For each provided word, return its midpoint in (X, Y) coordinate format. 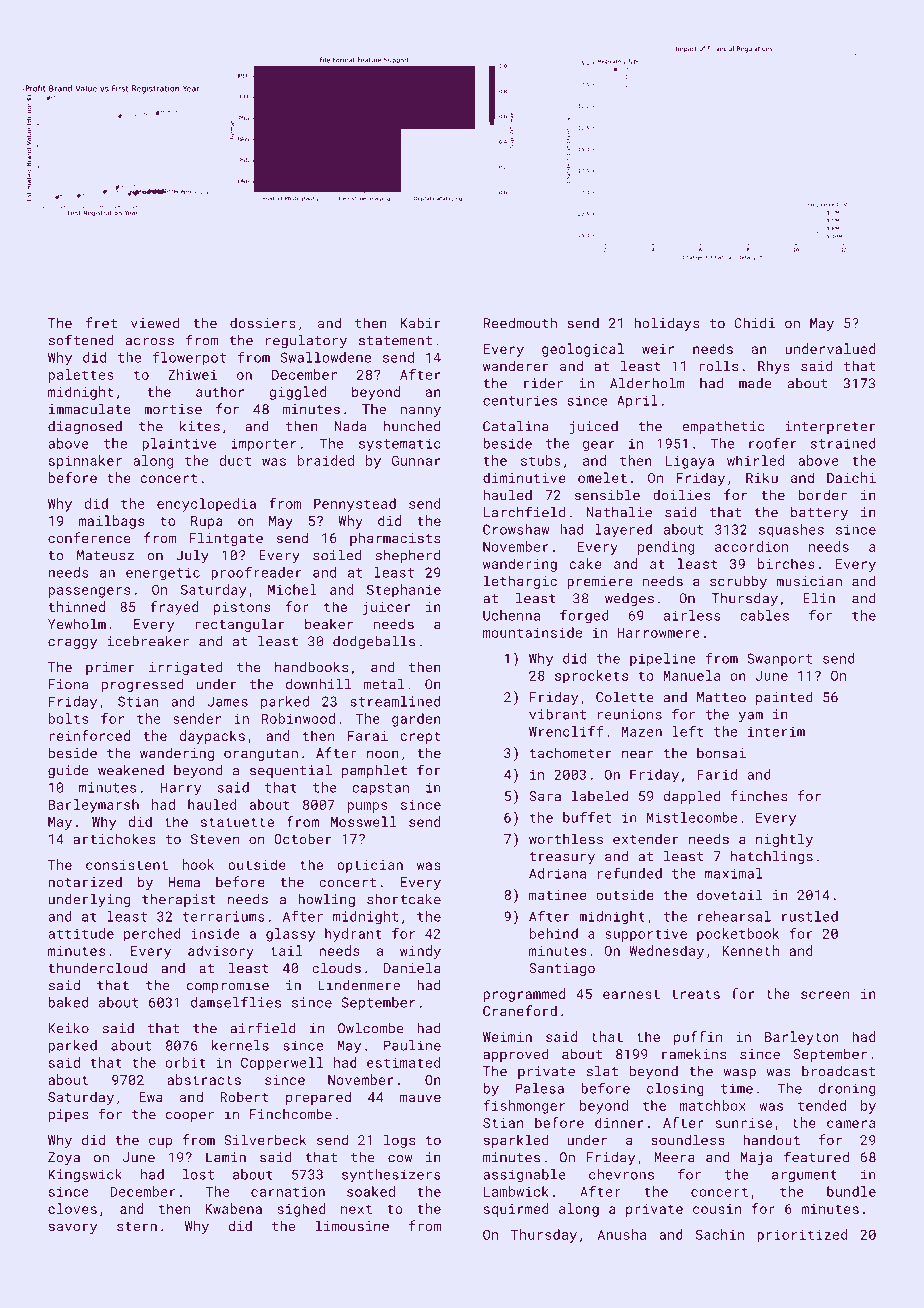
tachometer (570, 752)
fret (101, 323)
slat (602, 1071)
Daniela (412, 967)
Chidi (754, 323)
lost (198, 1174)
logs (399, 1141)
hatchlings (772, 857)
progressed (142, 685)
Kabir (421, 323)
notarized (85, 881)
